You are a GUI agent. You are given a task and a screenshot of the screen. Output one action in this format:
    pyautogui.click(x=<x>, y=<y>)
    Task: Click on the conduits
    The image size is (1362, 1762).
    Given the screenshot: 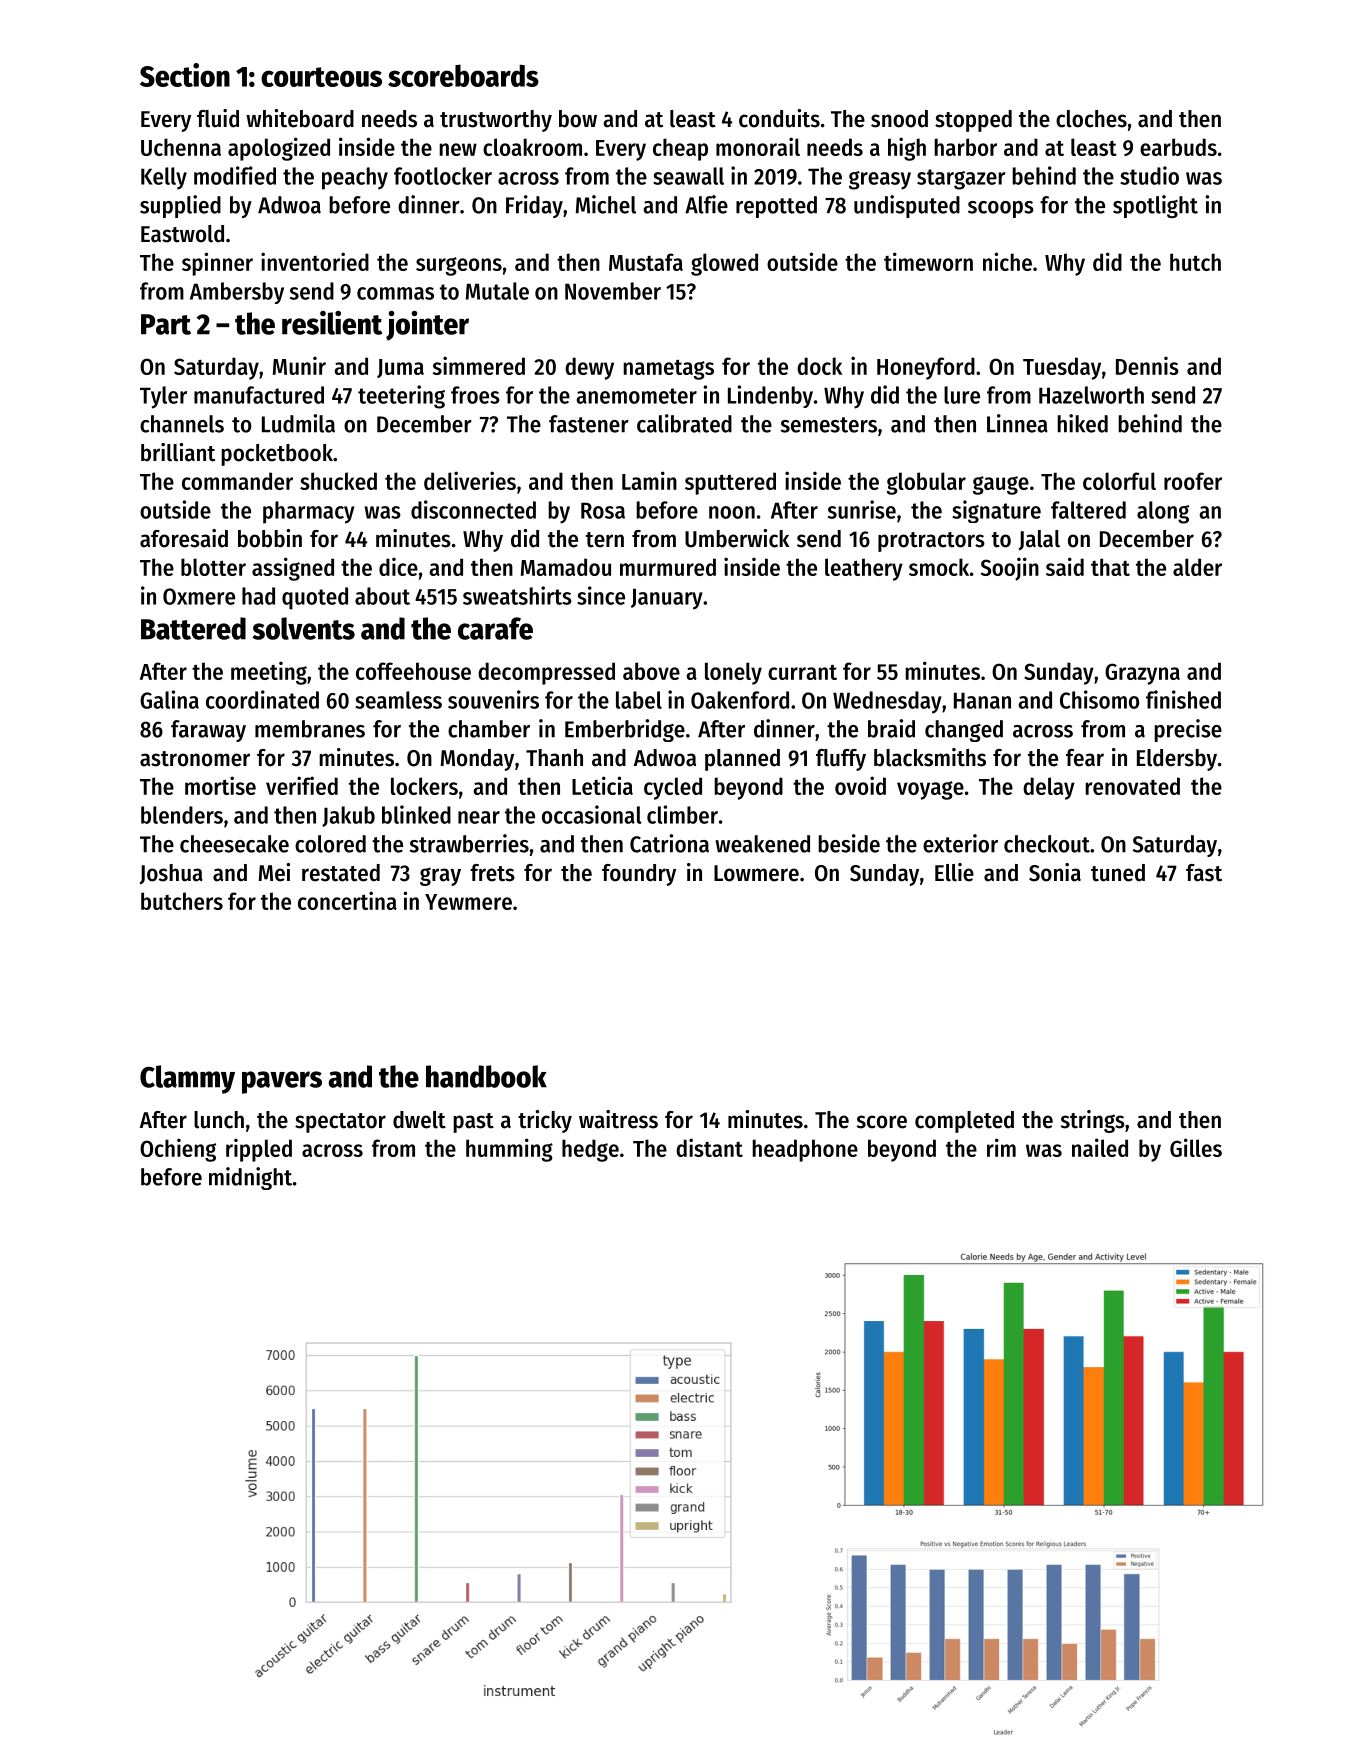 What is the action you would take?
    pyautogui.click(x=779, y=118)
